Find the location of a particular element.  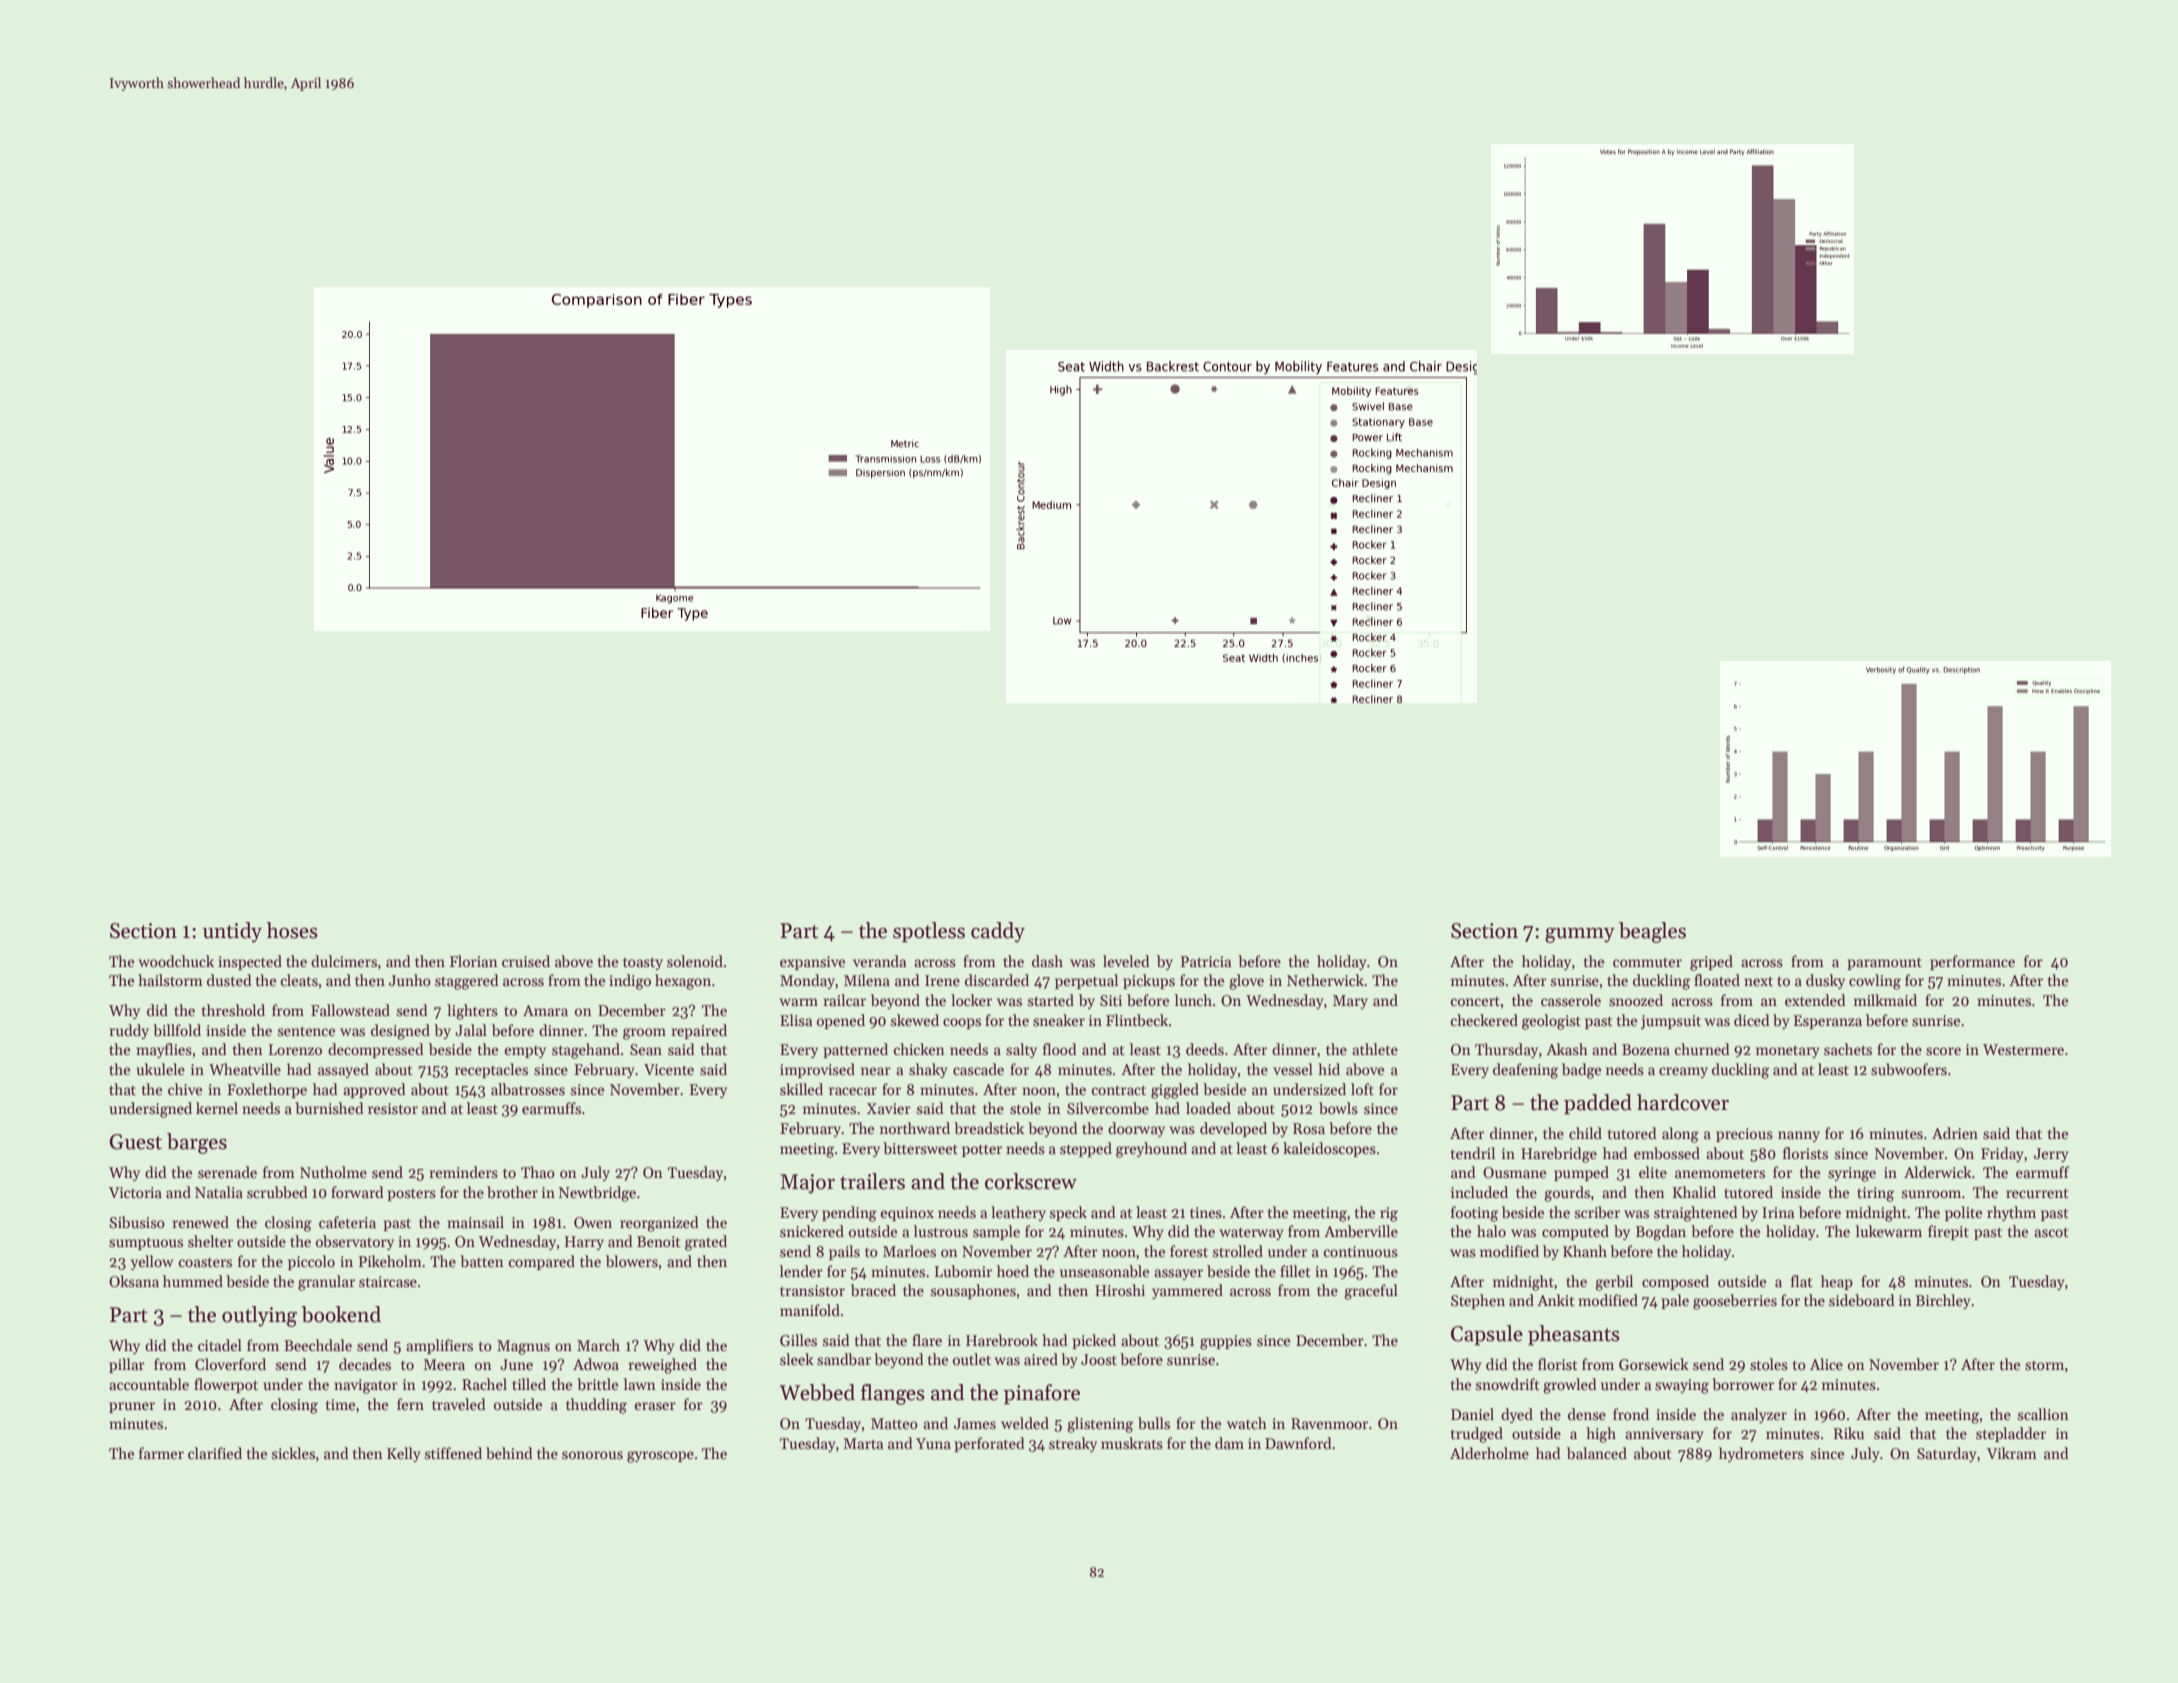

Patricia is located at coordinates (1206, 961).
